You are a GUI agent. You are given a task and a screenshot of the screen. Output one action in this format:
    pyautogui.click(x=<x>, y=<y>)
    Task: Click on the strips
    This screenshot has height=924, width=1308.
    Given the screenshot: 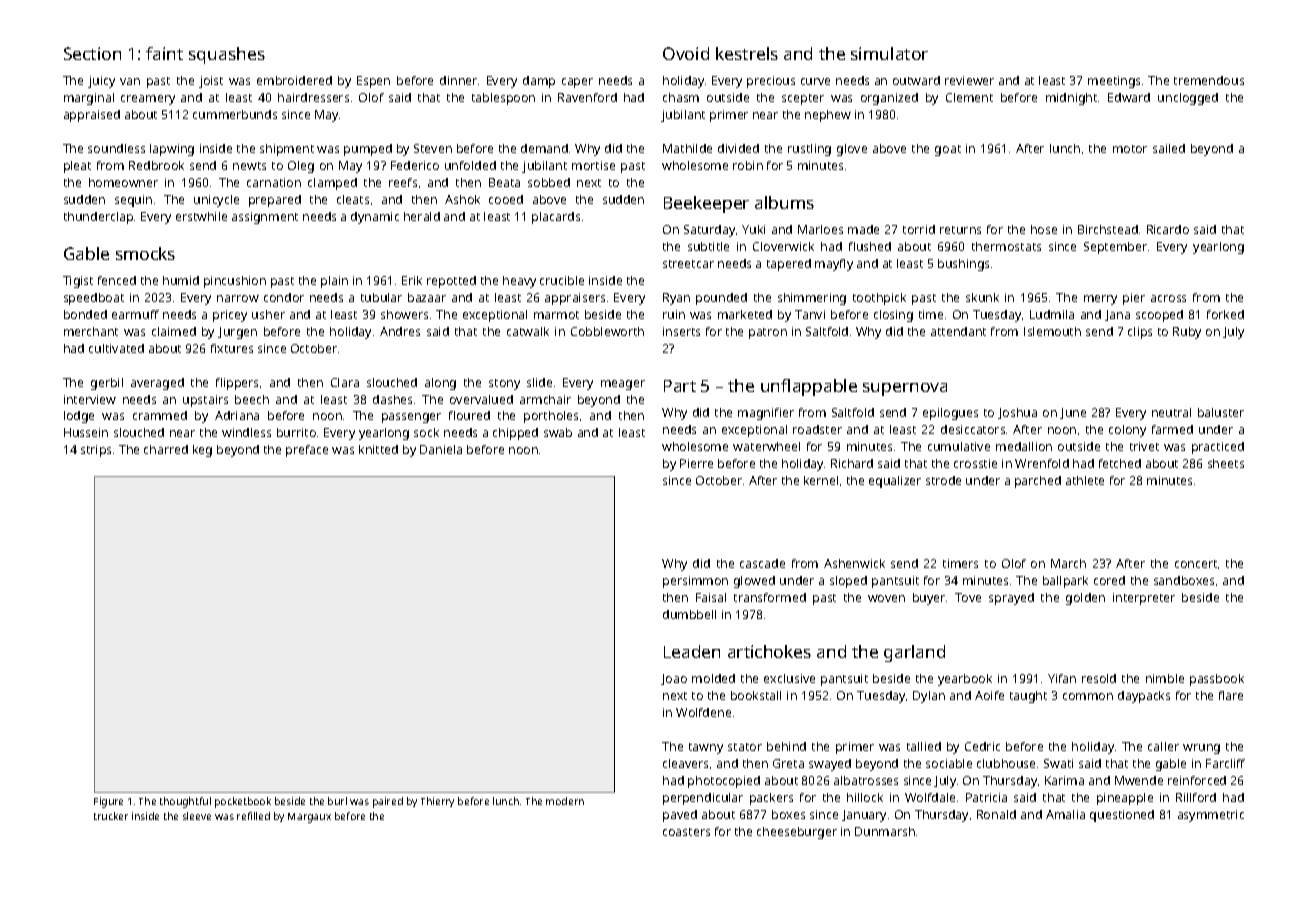 What is the action you would take?
    pyautogui.click(x=96, y=451)
